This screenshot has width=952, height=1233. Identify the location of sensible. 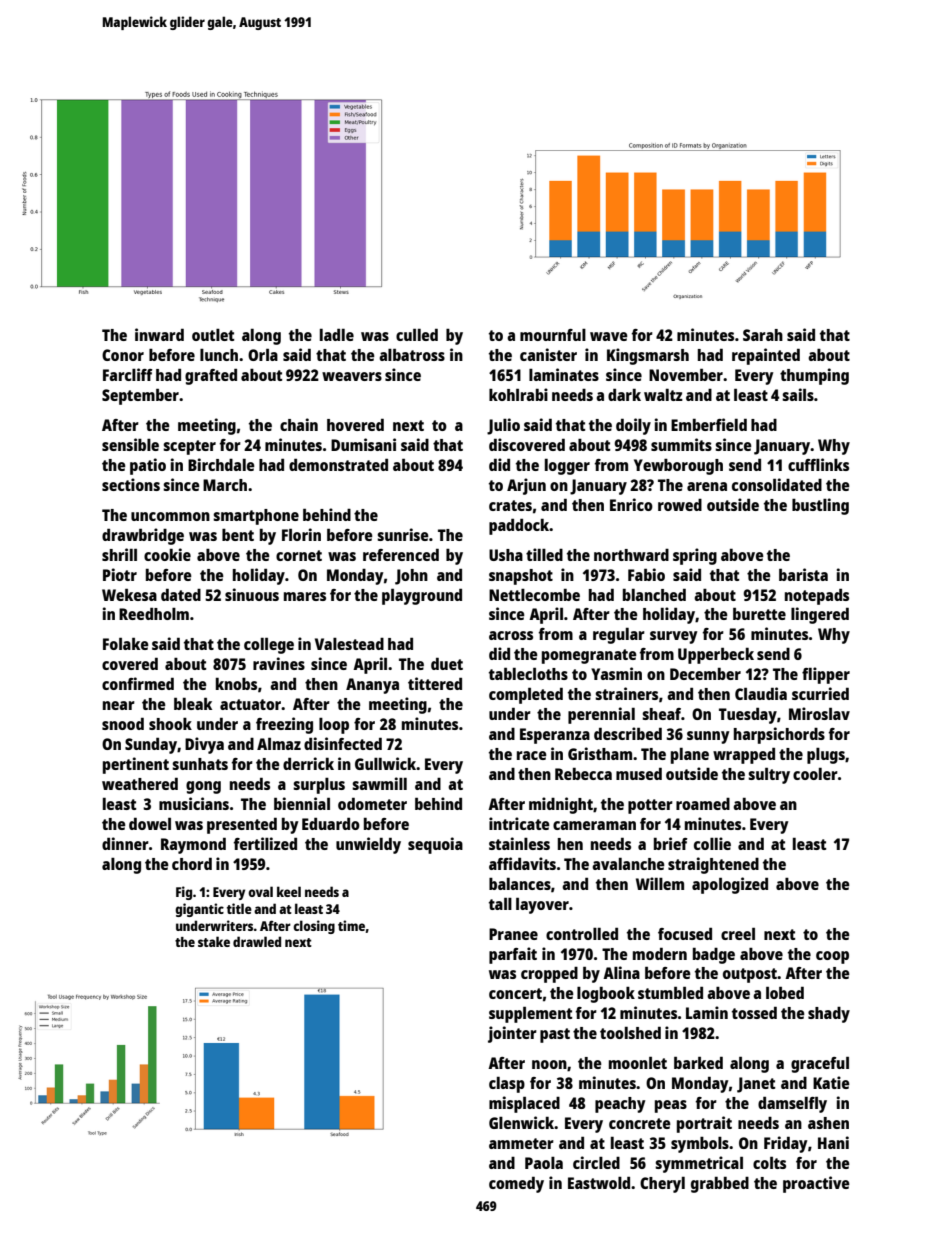
(130, 444).
